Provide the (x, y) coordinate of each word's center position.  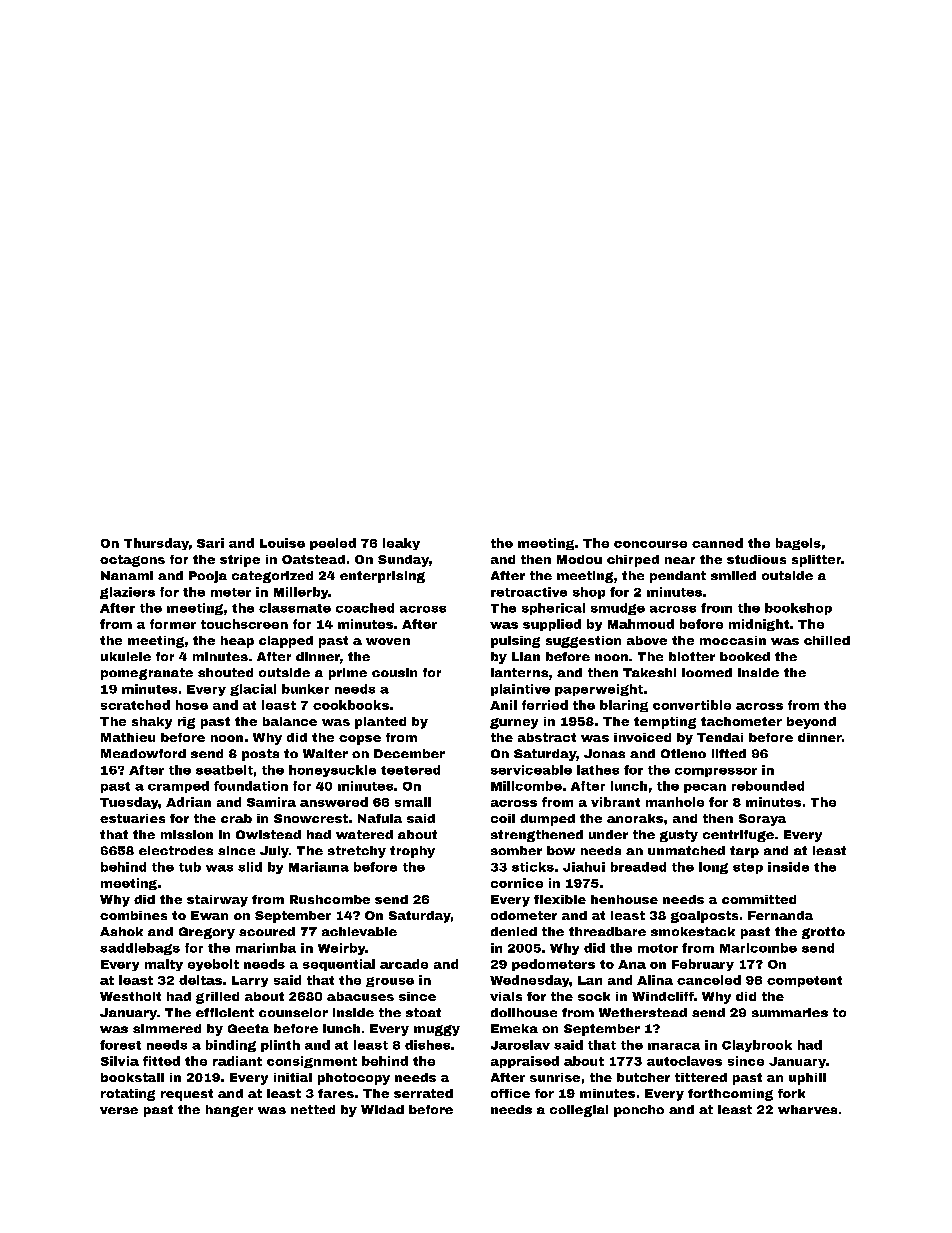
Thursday (156, 544)
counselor (293, 1012)
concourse (650, 544)
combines (133, 915)
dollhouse (524, 1012)
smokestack (693, 931)
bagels (798, 544)
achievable (359, 931)
